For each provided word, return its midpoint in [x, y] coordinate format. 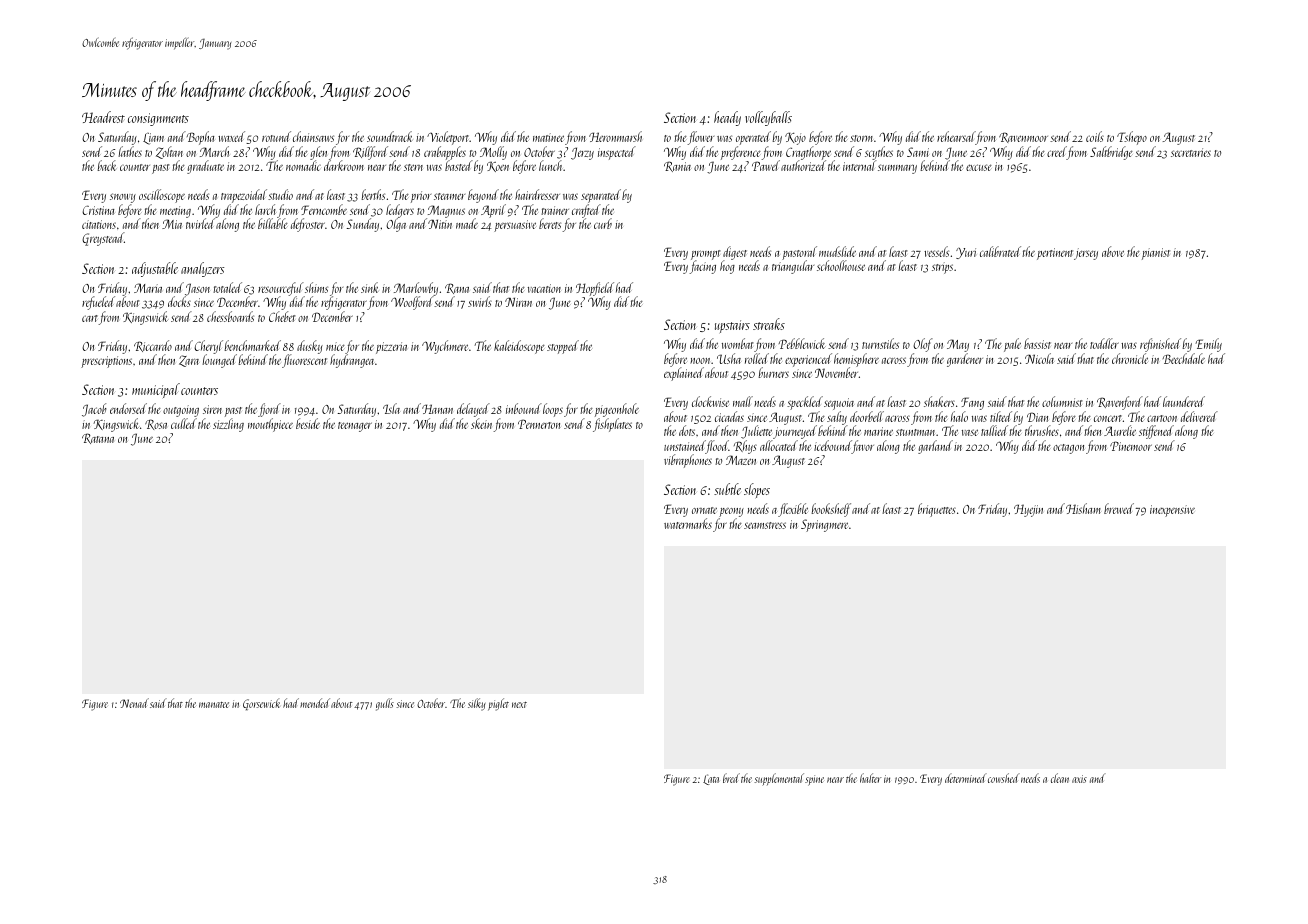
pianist [1156, 254]
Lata [711, 779]
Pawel [765, 166]
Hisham [1083, 508]
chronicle [1130, 358]
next [519, 705]
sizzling [228, 425]
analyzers [202, 269]
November [836, 373]
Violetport [448, 138]
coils [1095, 136]
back [106, 165]
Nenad [134, 703]
